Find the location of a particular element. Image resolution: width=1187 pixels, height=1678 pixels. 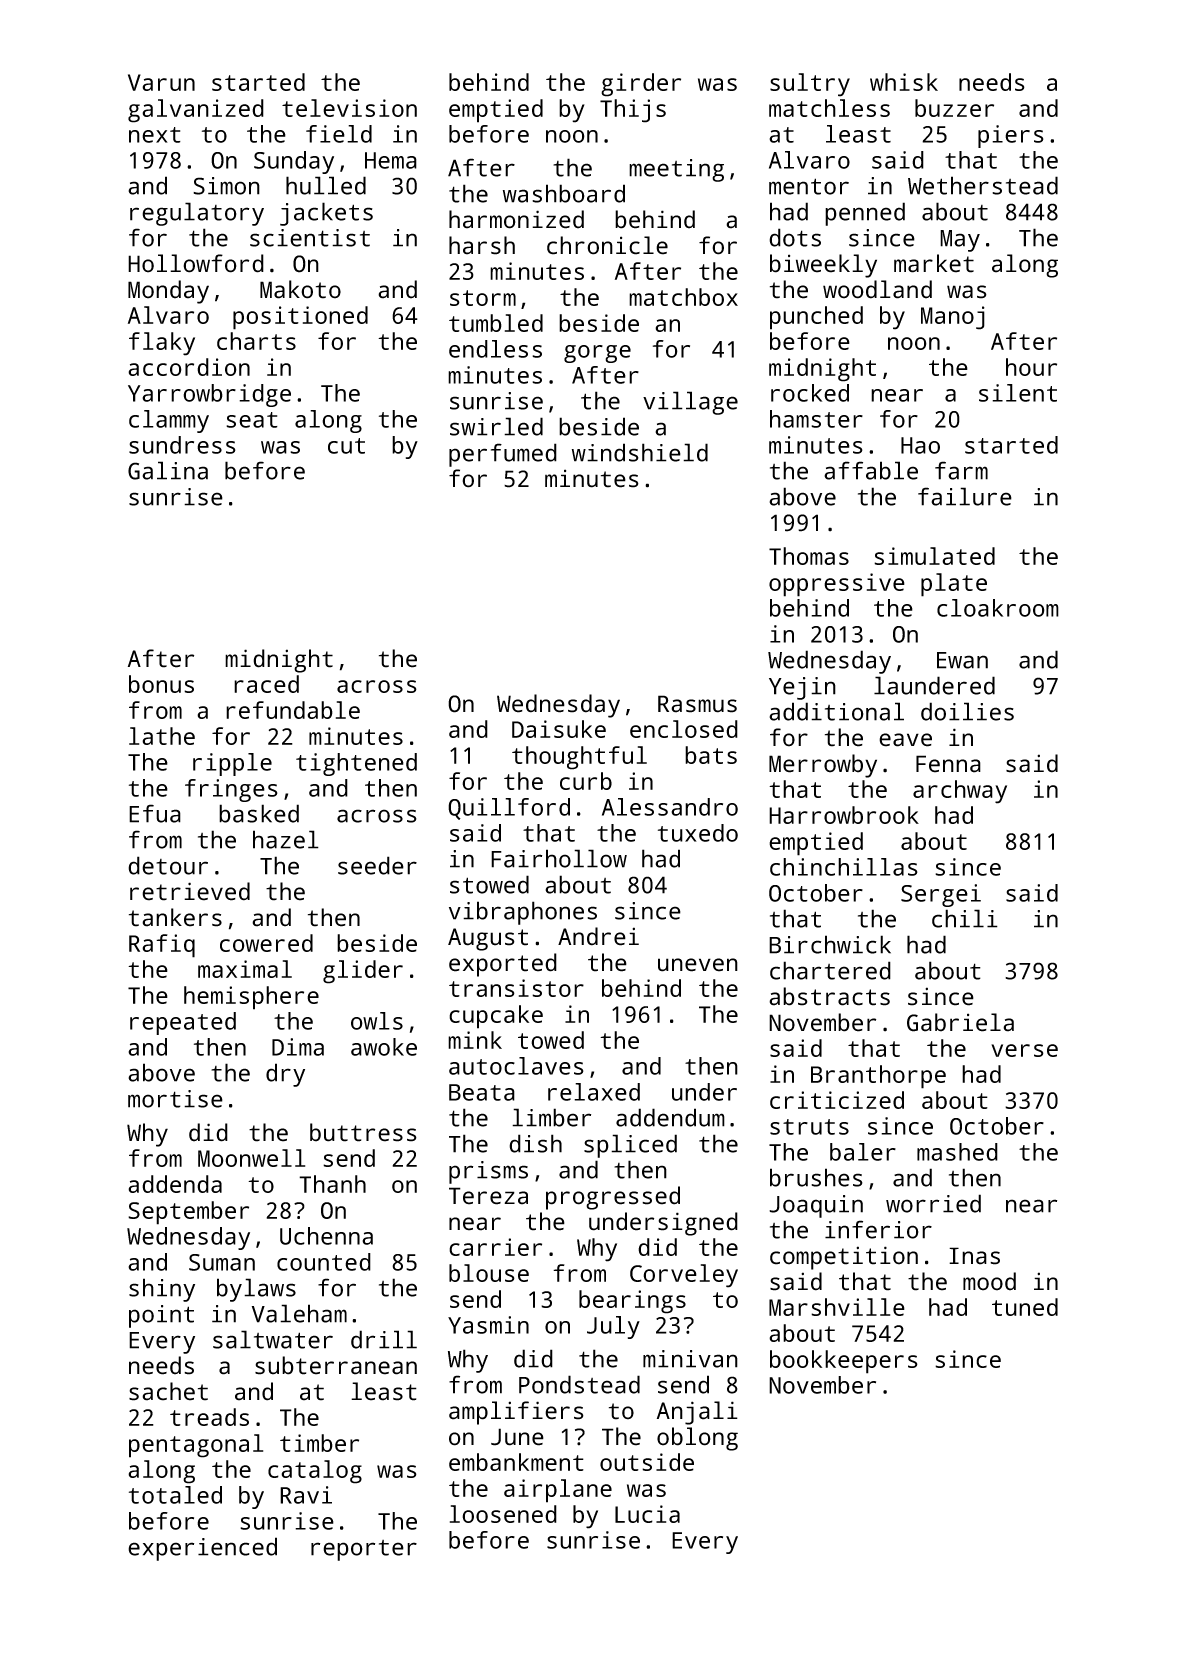

Alessandro is located at coordinates (670, 807).
